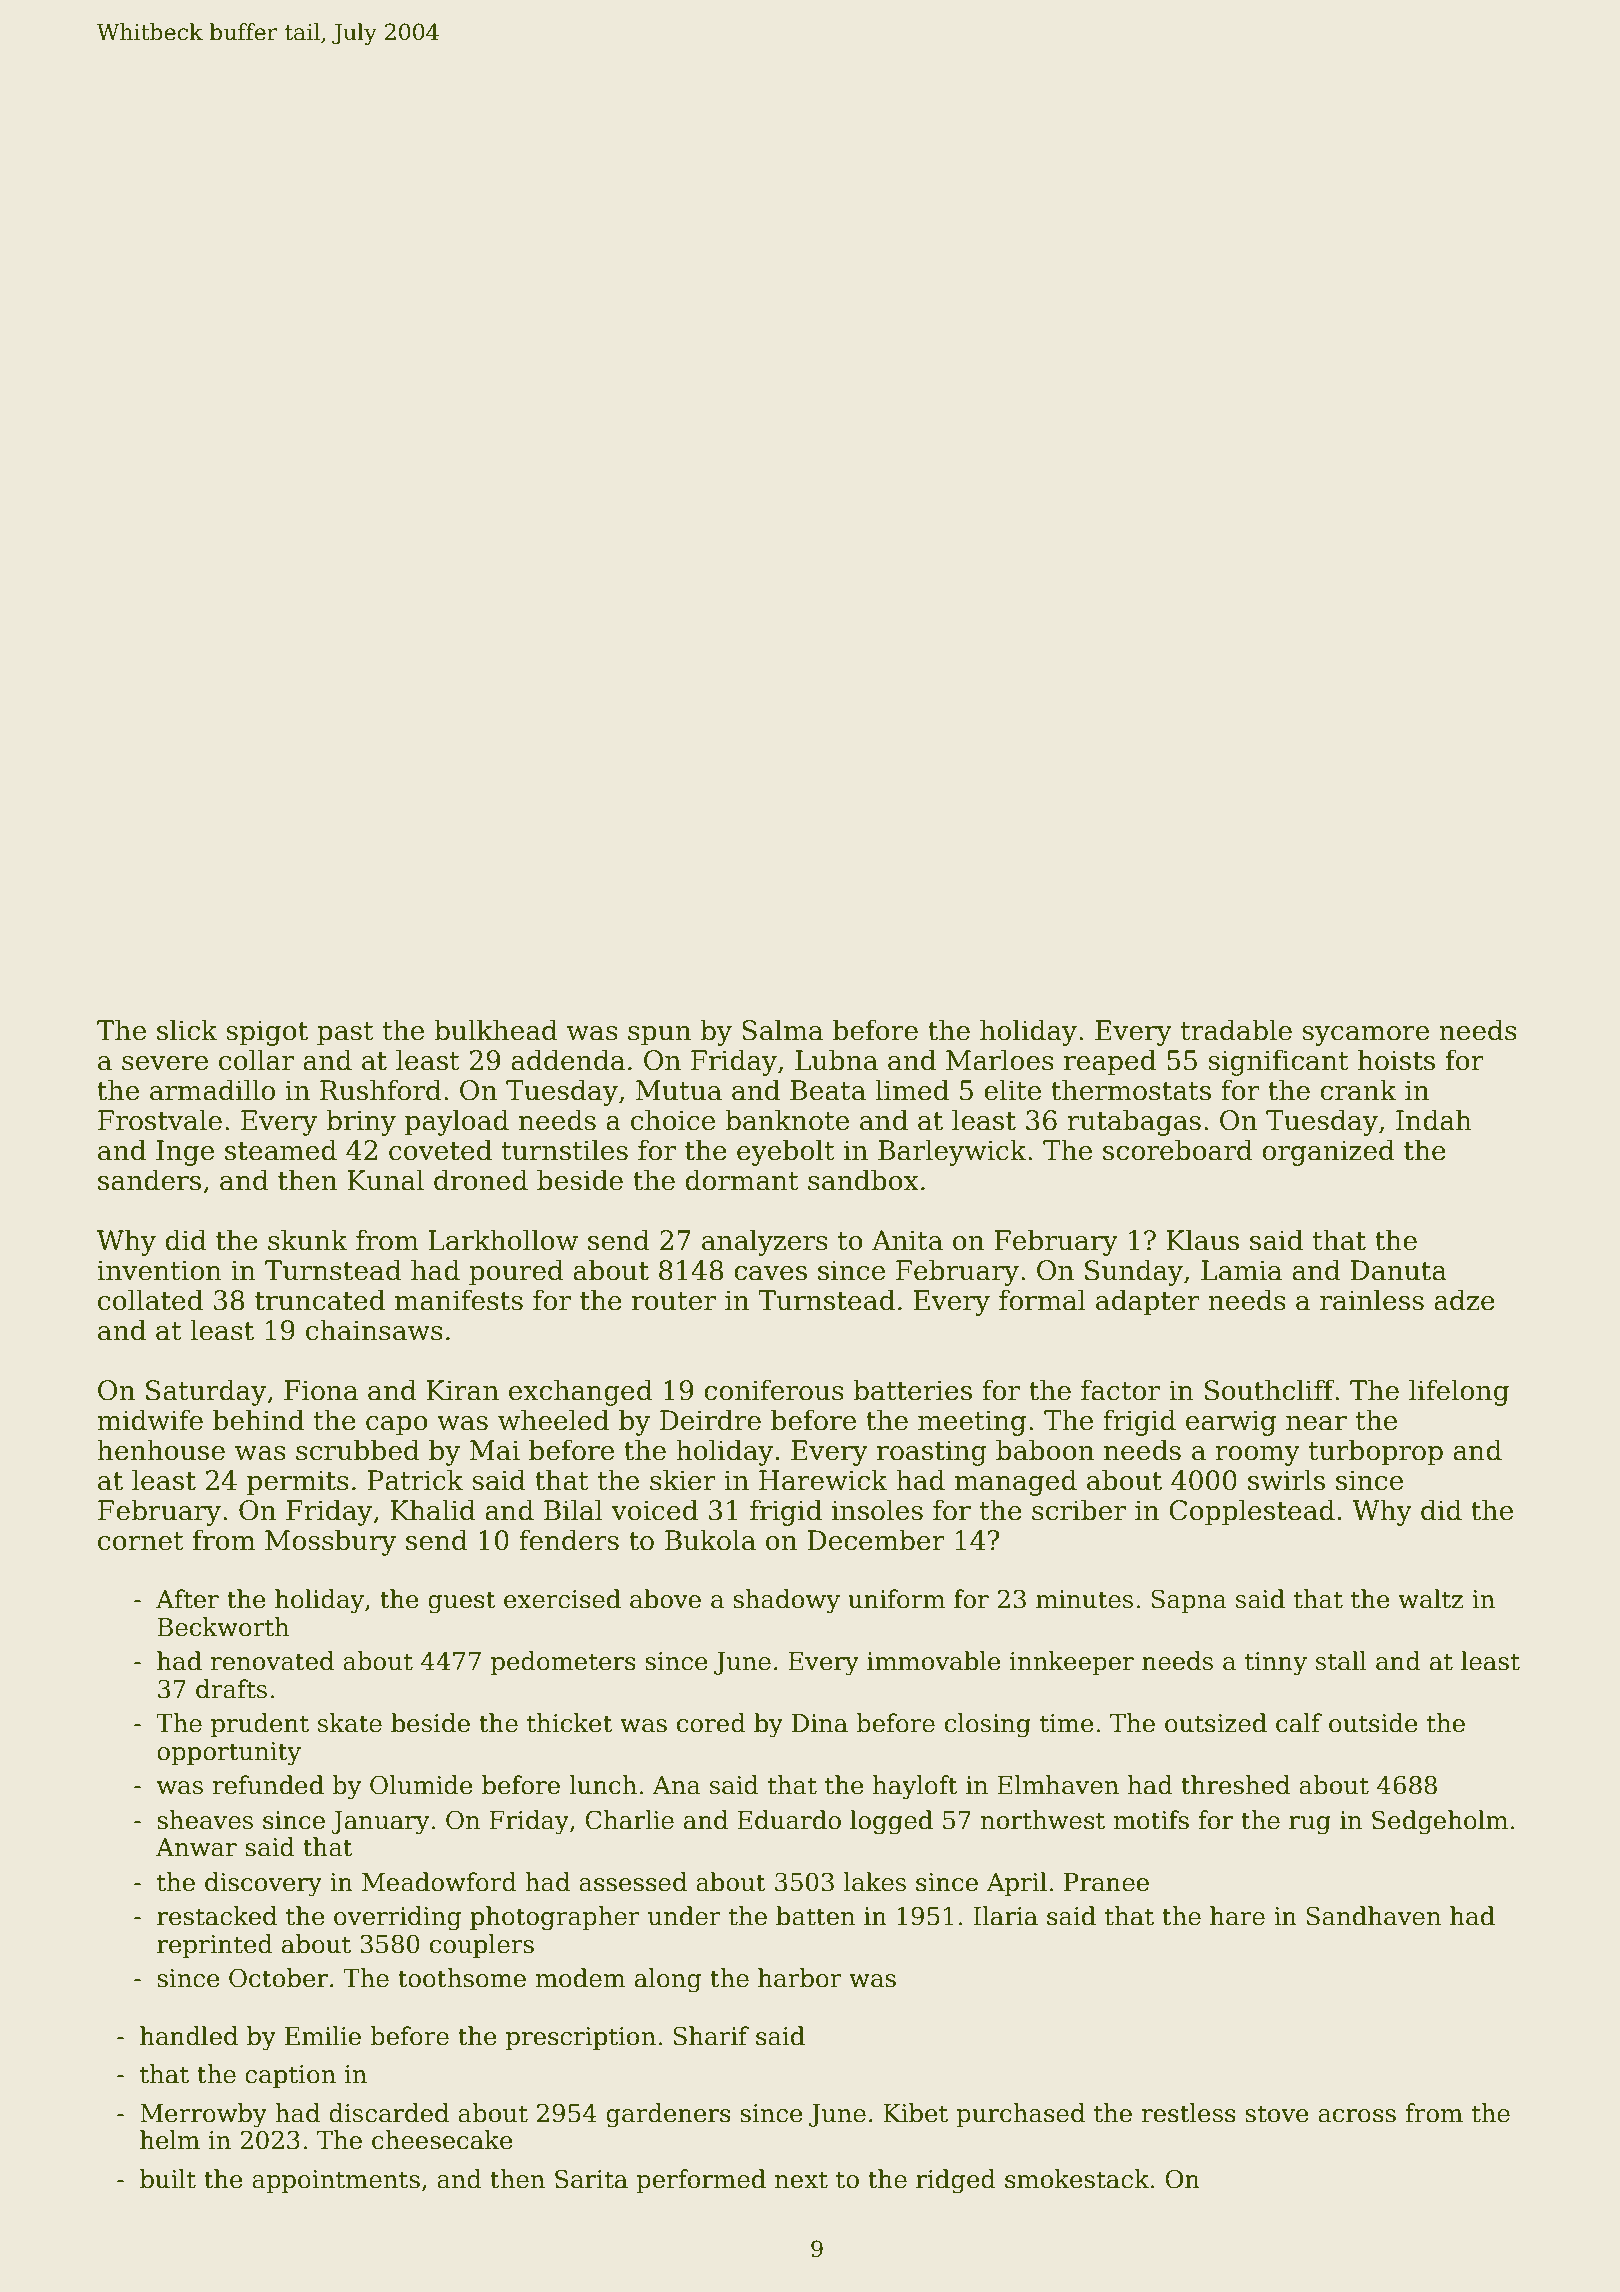 The width and height of the image is (1620, 2292). I want to click on banknote, so click(787, 1120).
